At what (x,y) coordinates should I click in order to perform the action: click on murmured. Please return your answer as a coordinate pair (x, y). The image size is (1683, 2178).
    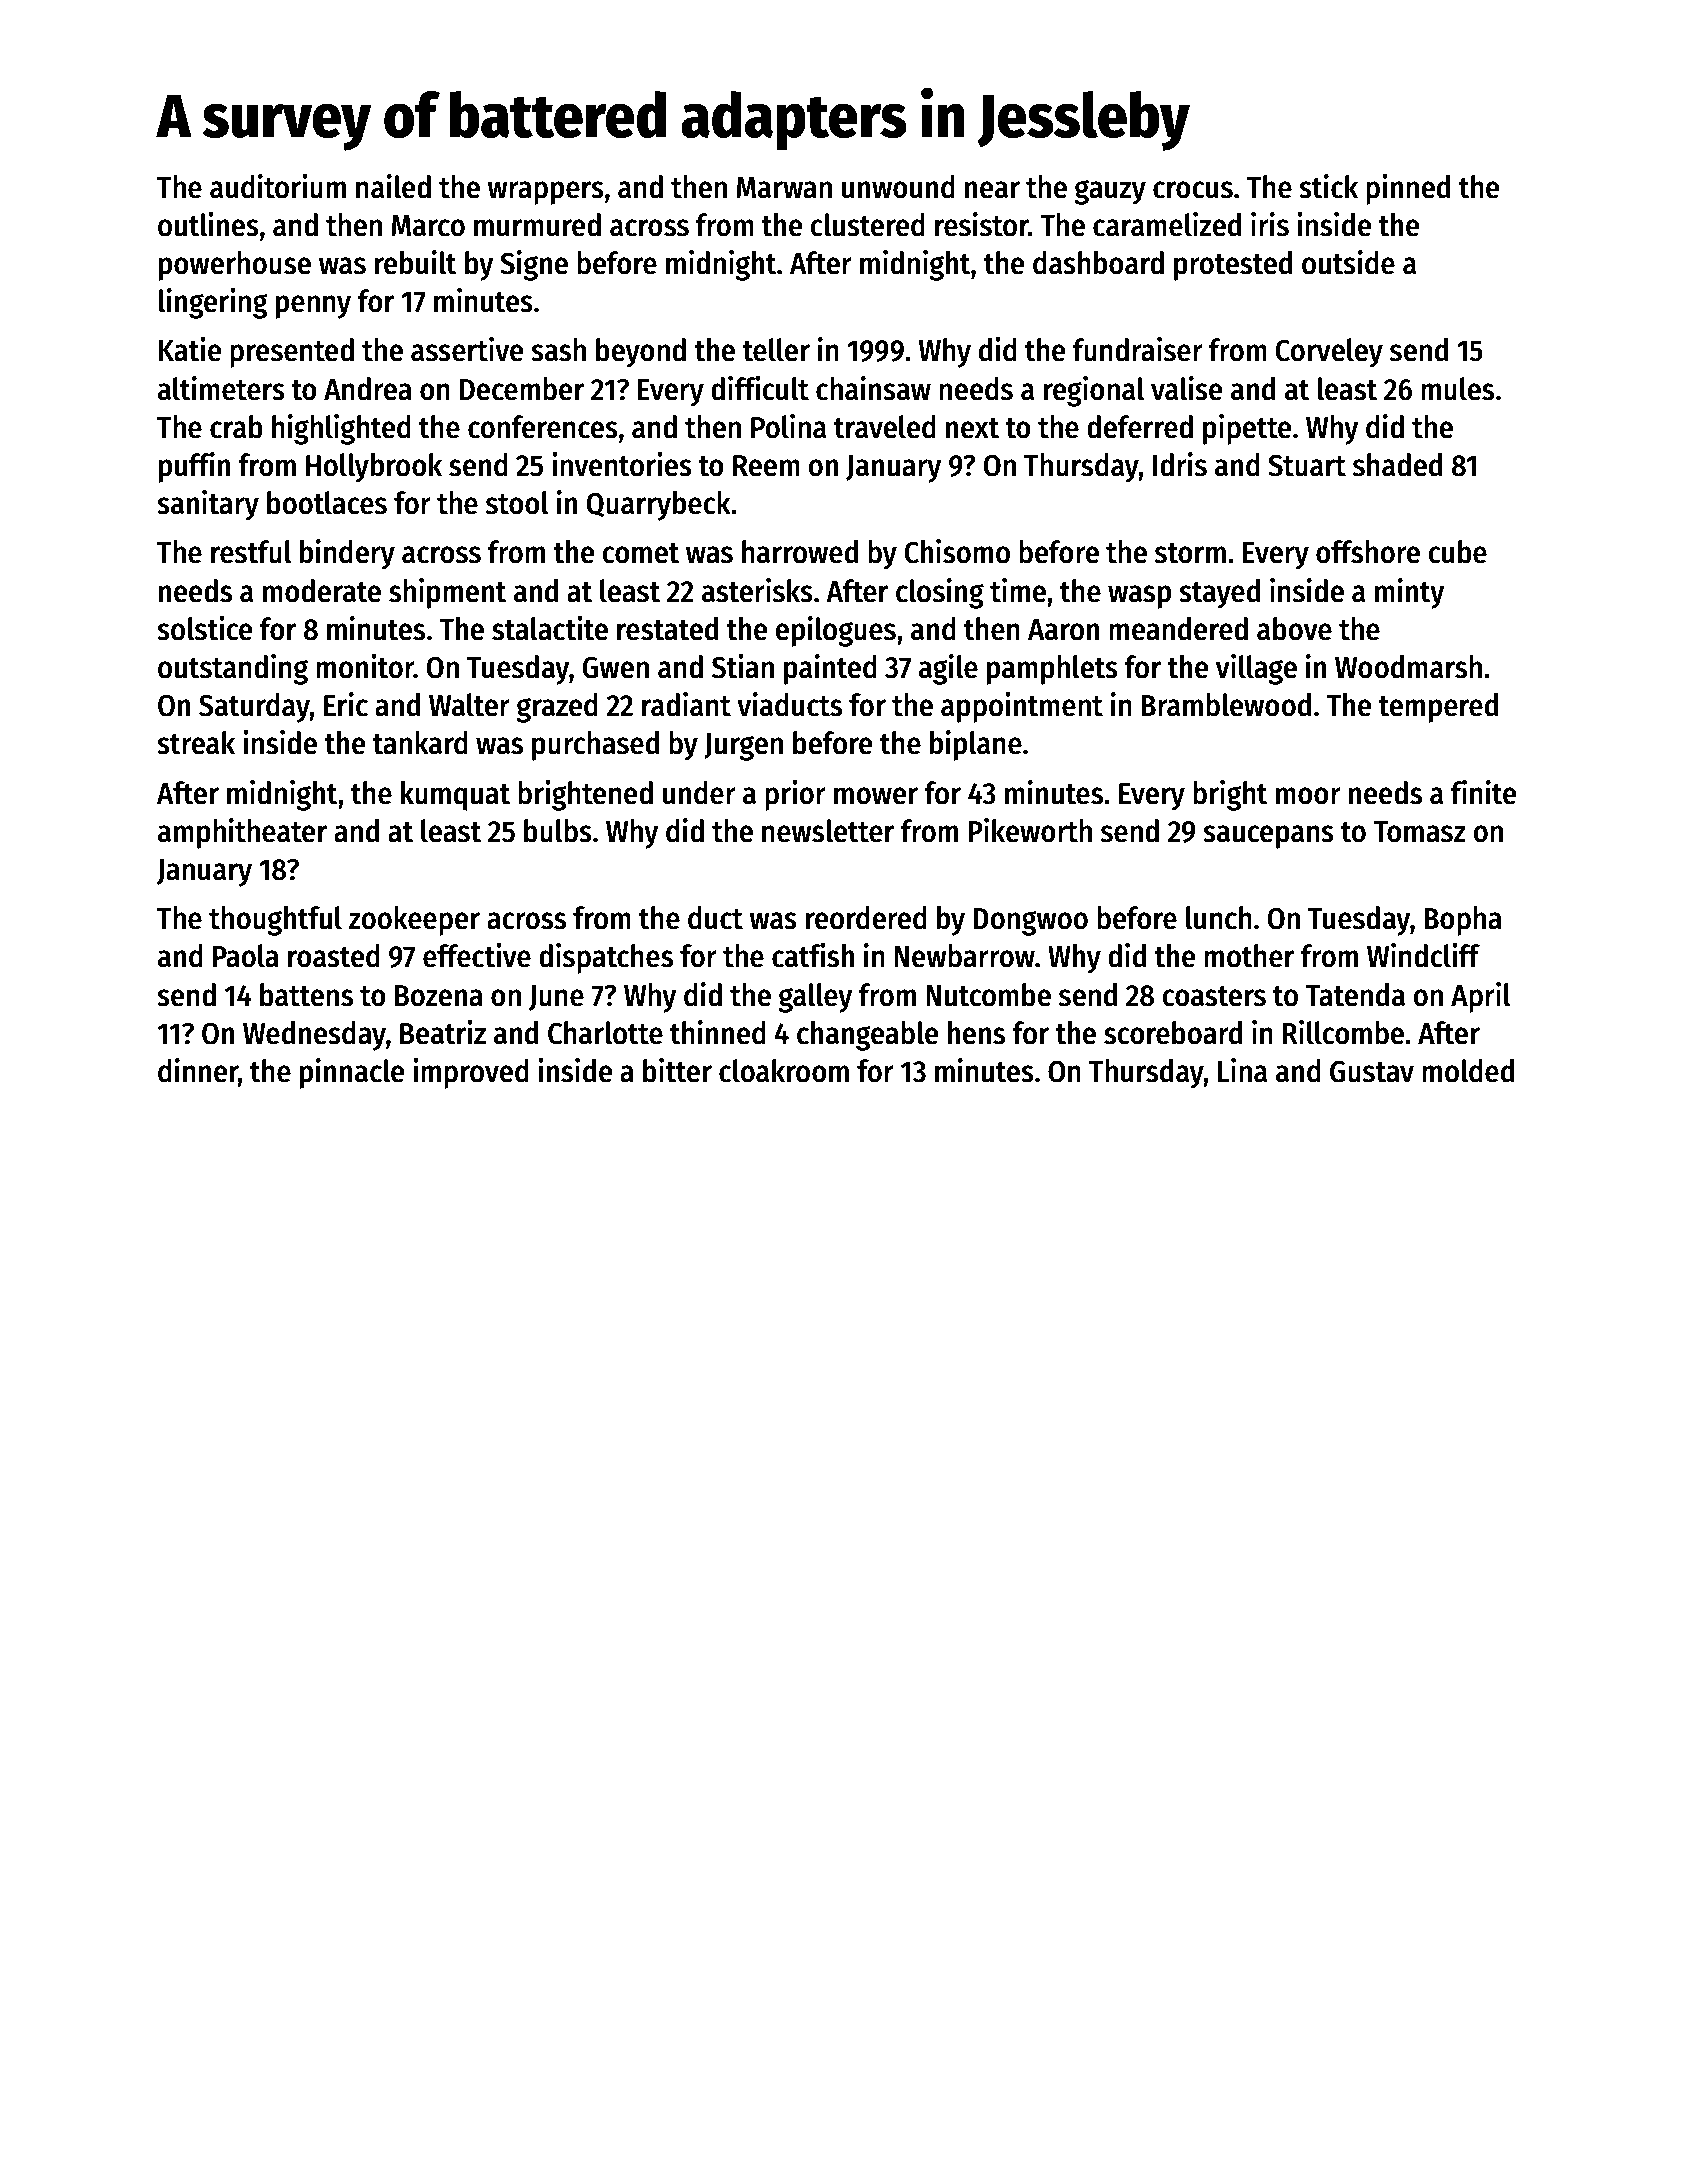
    Looking at the image, I should click on (537, 225).
